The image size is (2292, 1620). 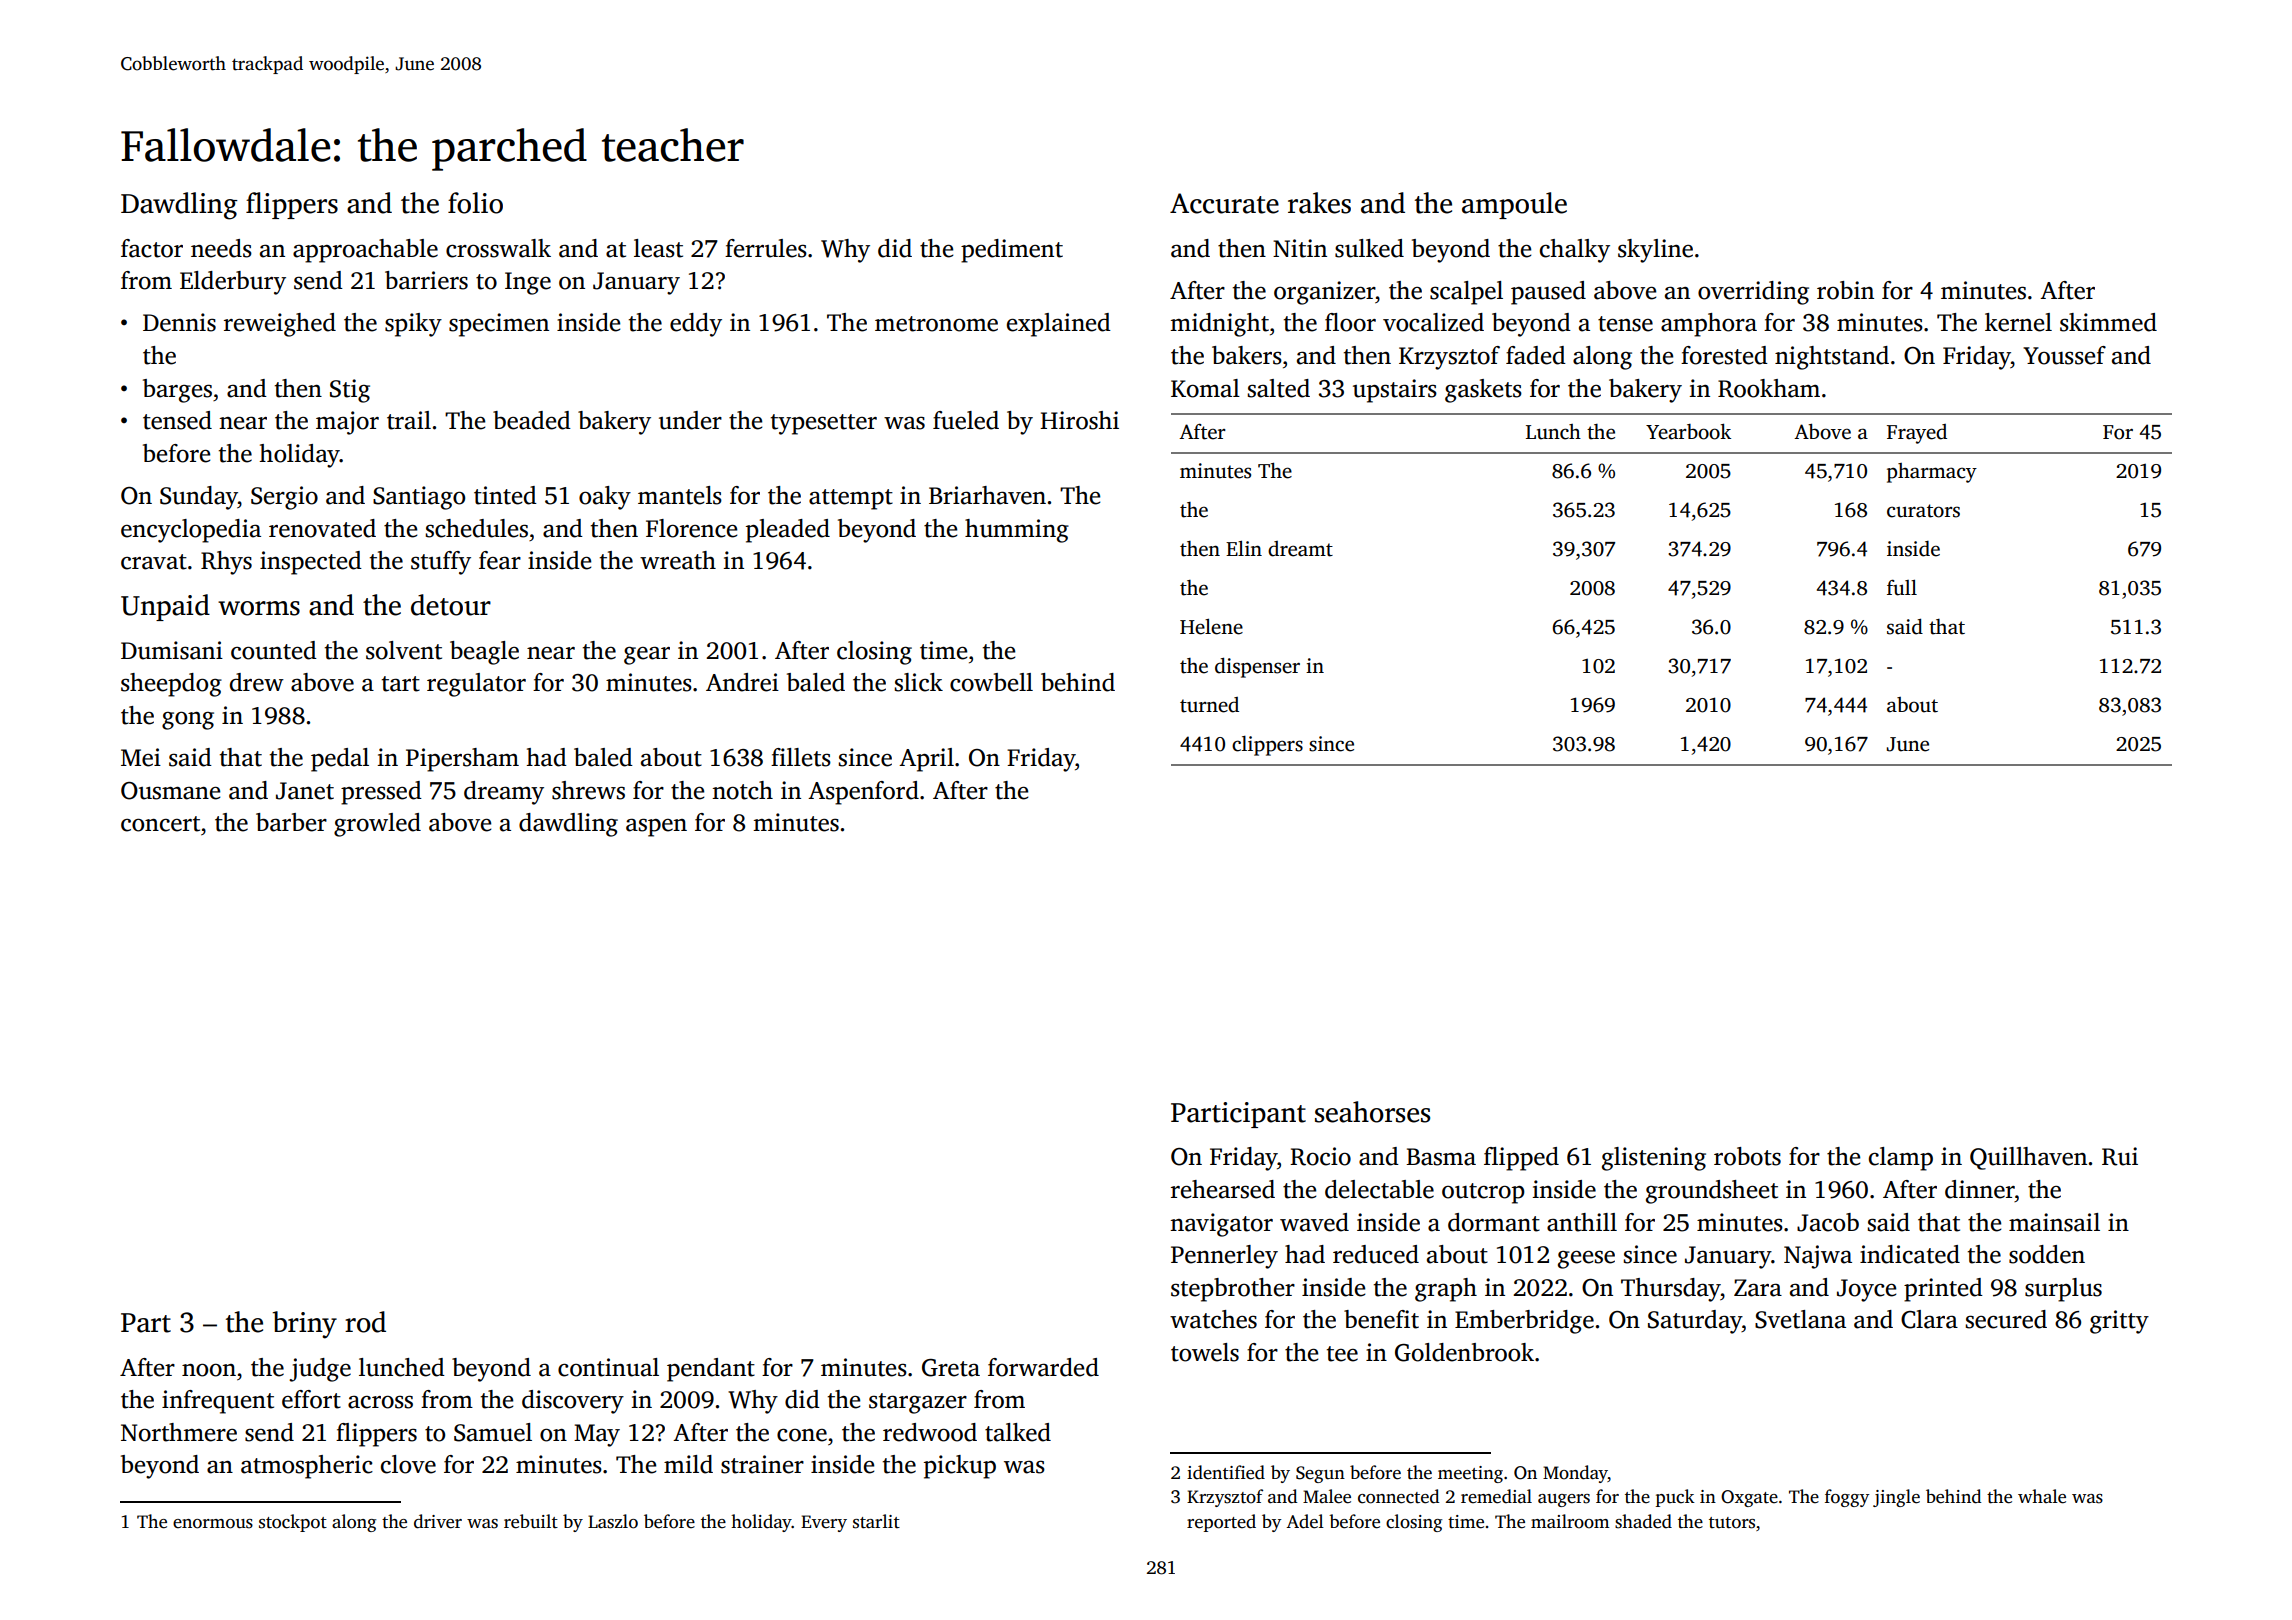 I want to click on pendant, so click(x=711, y=1370).
